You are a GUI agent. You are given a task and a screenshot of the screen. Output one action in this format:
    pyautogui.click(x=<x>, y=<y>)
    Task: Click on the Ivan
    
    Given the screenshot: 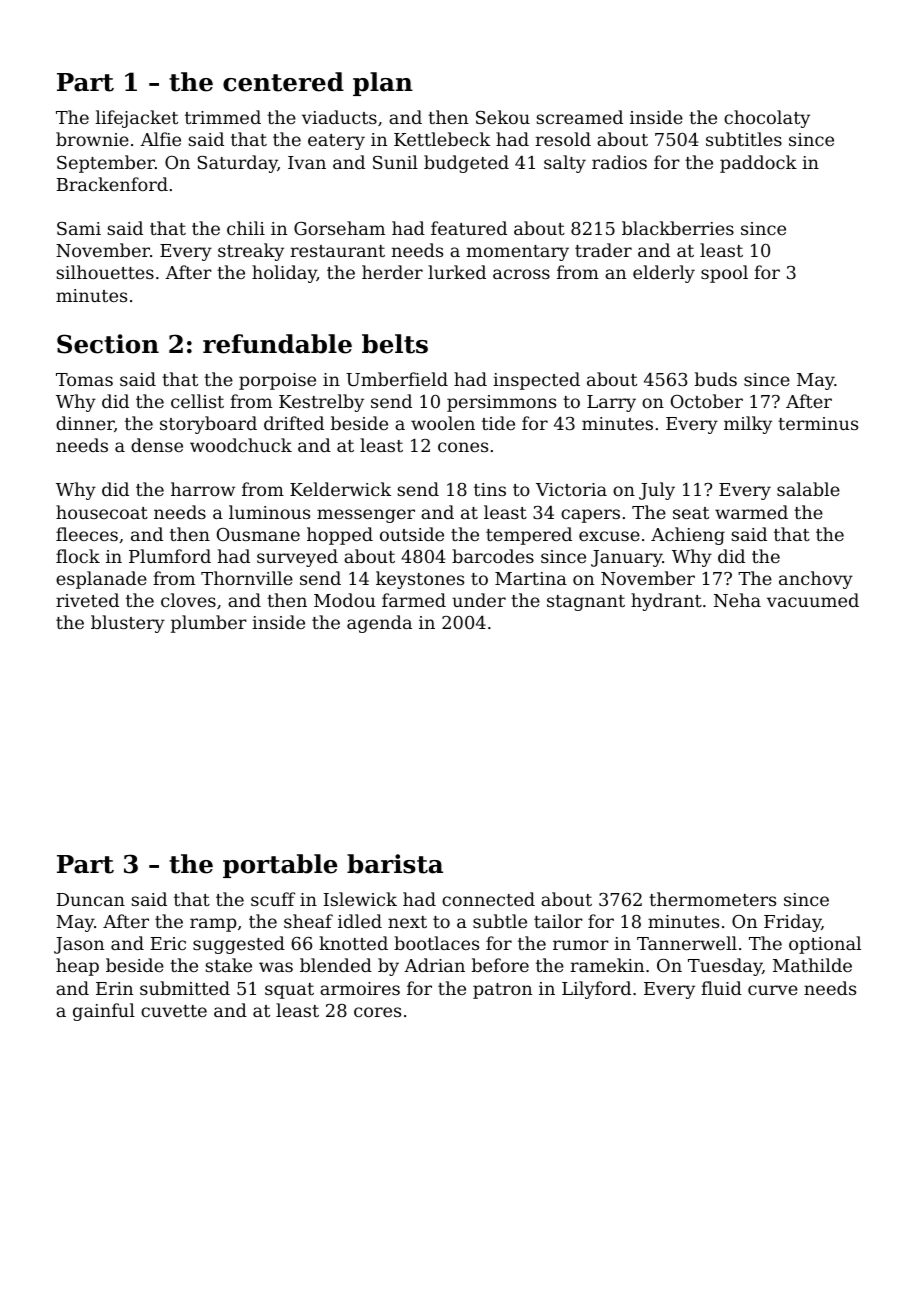 What is the action you would take?
    pyautogui.click(x=307, y=162)
